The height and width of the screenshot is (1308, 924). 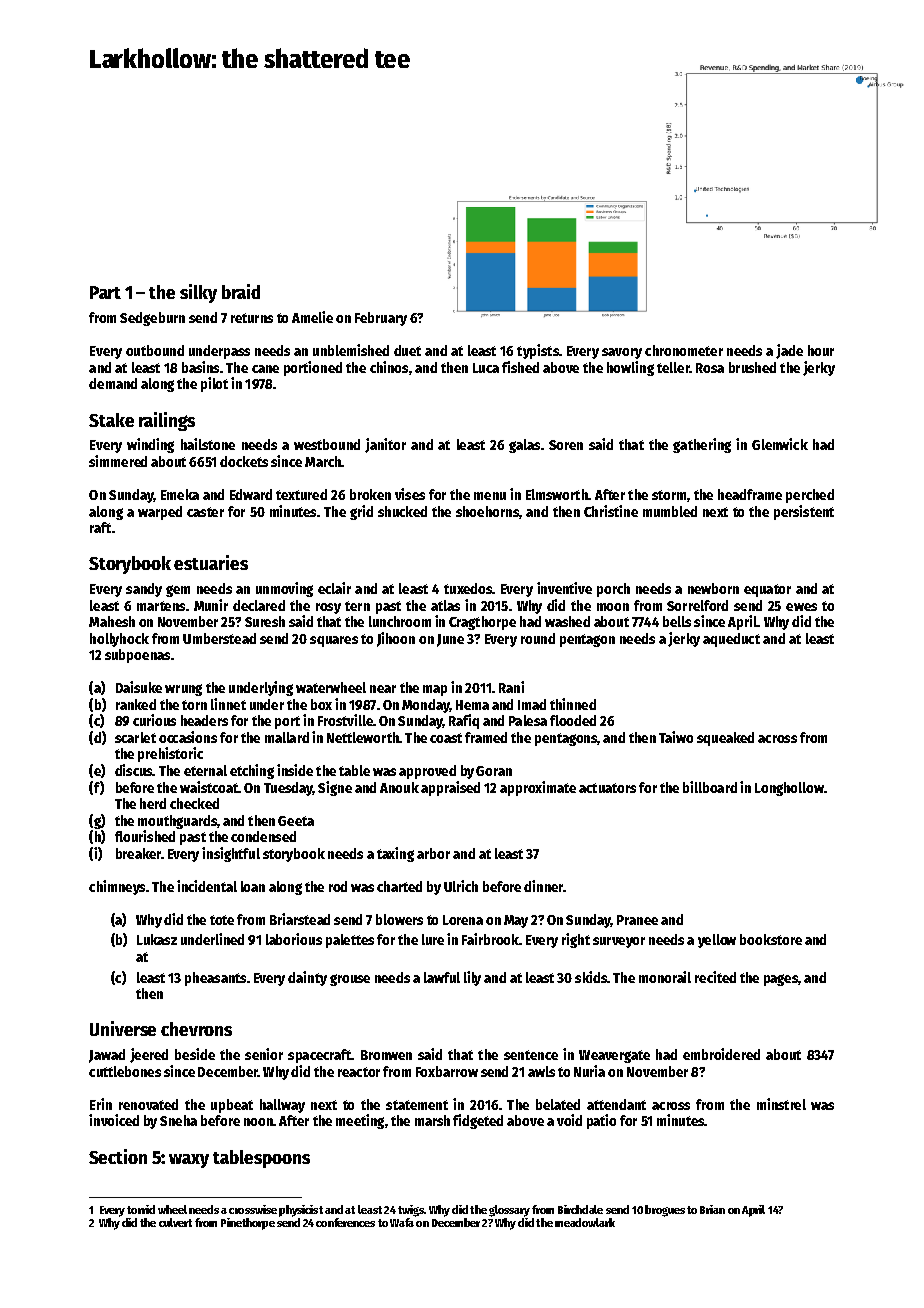 I want to click on fidgeted, so click(x=478, y=1121).
